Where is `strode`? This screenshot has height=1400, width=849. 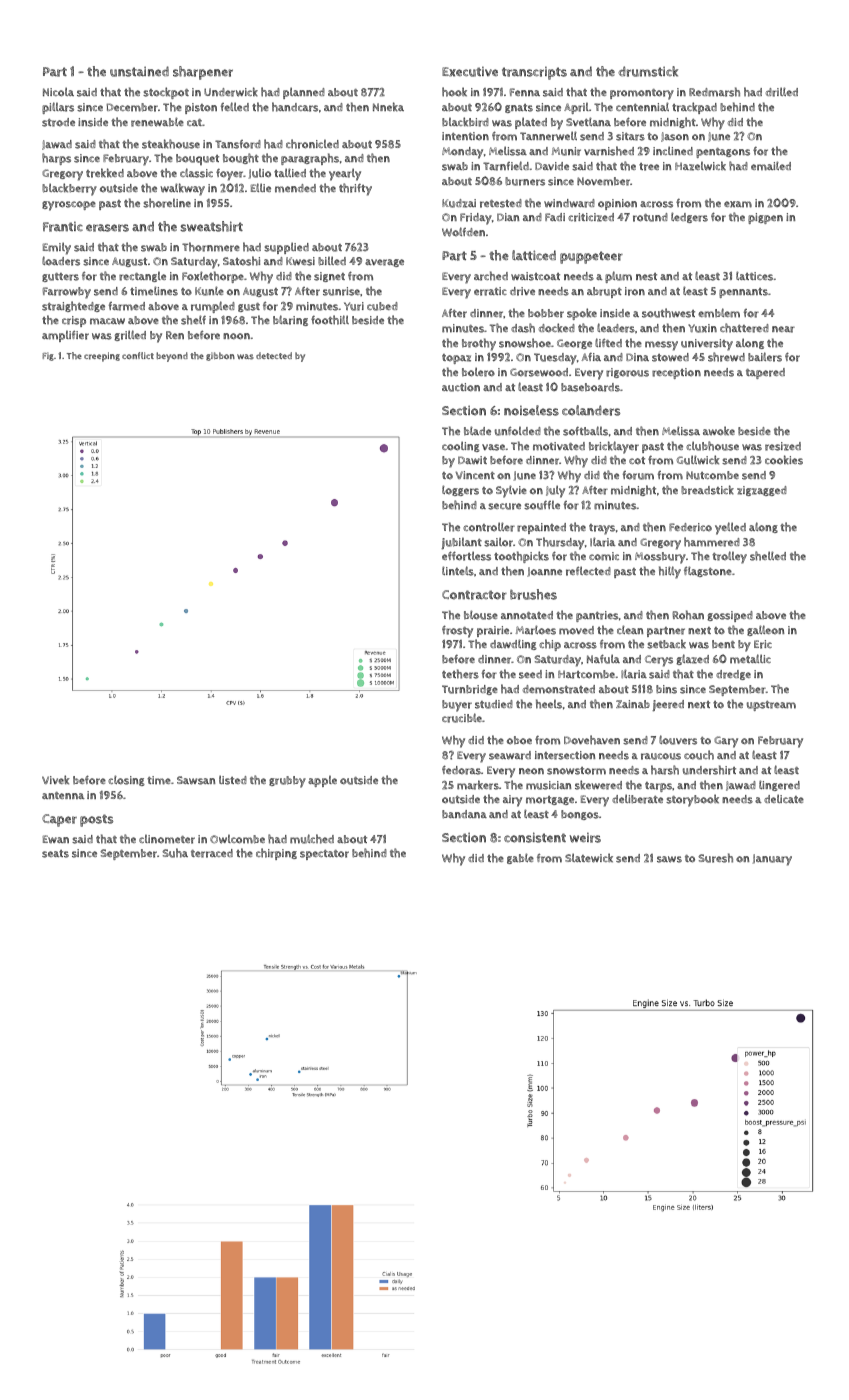 strode is located at coordinates (58, 122).
